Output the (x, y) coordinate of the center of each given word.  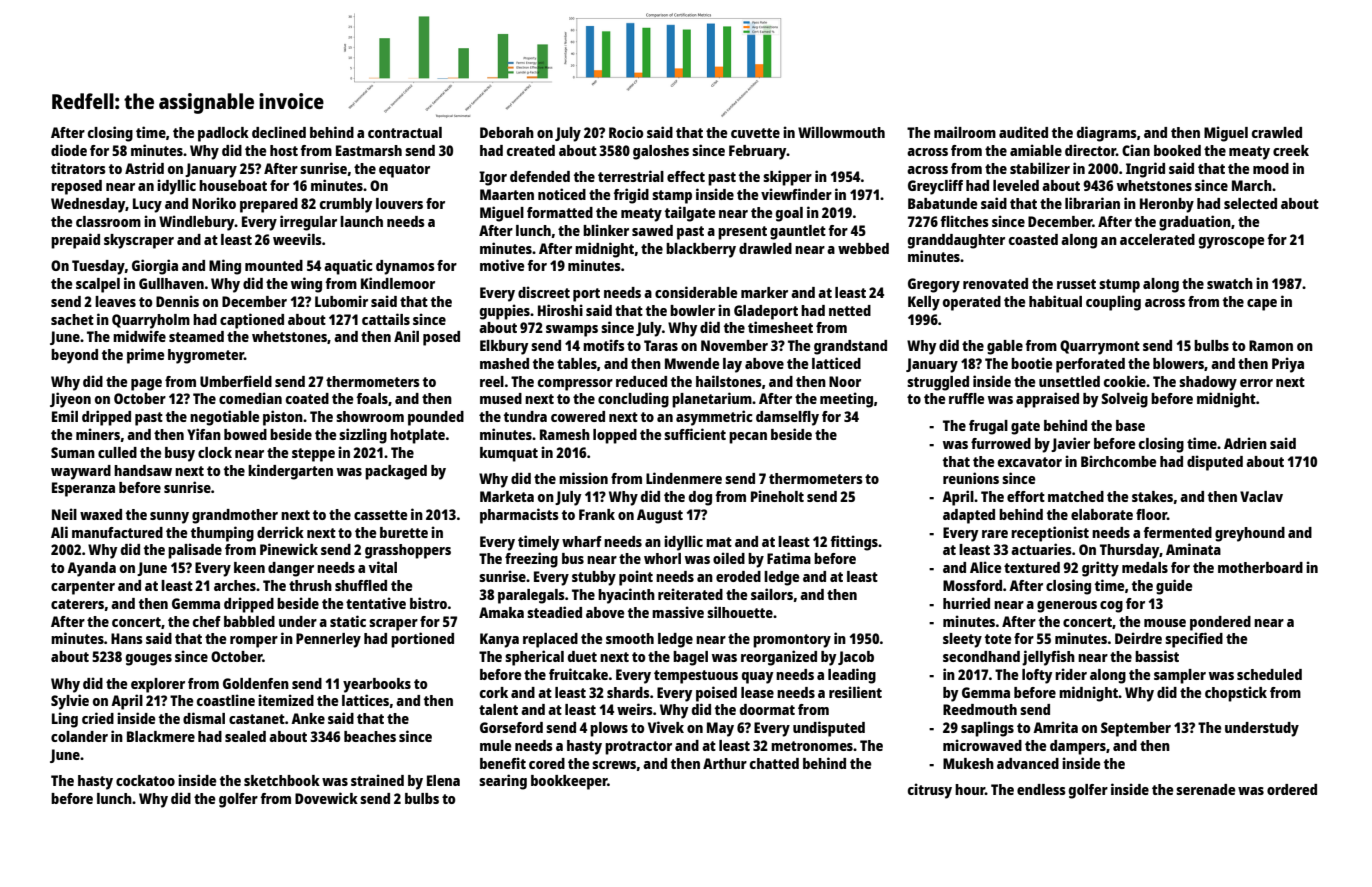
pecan (748, 438)
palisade (195, 551)
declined (279, 132)
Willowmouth (841, 132)
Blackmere (161, 736)
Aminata (1193, 549)
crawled (1277, 132)
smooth (630, 638)
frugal (988, 427)
